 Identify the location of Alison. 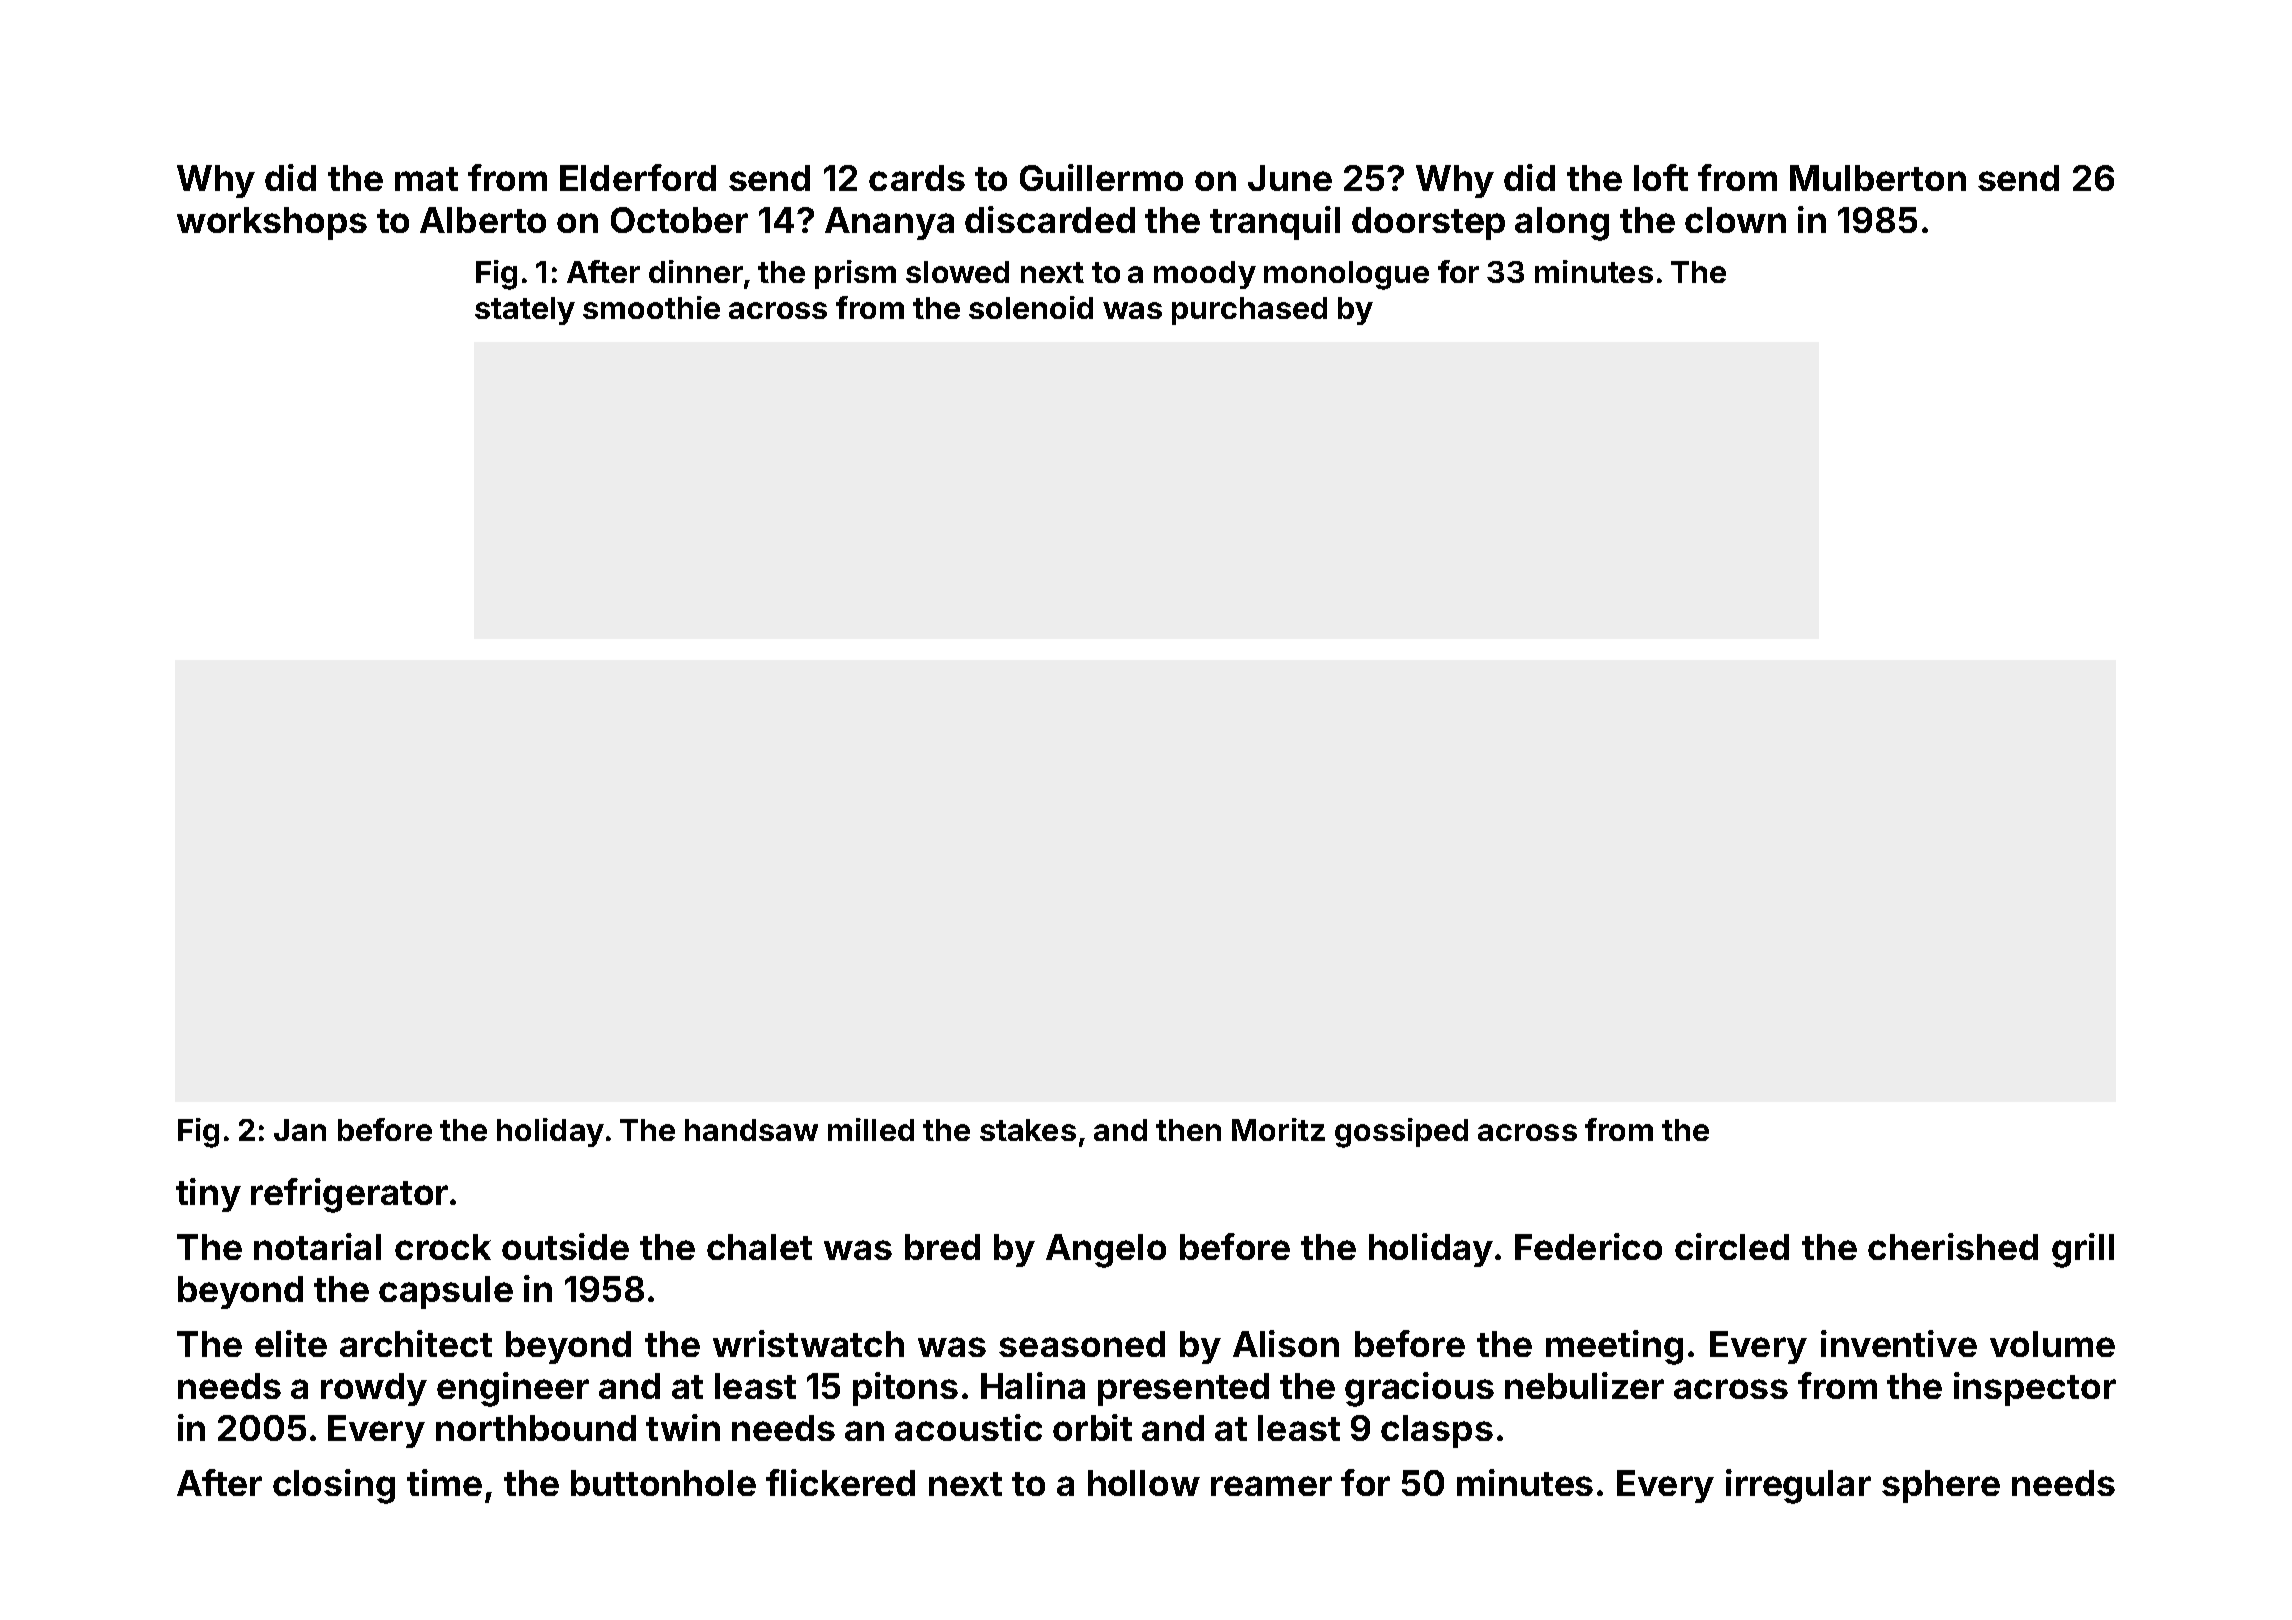
(1286, 1343).
